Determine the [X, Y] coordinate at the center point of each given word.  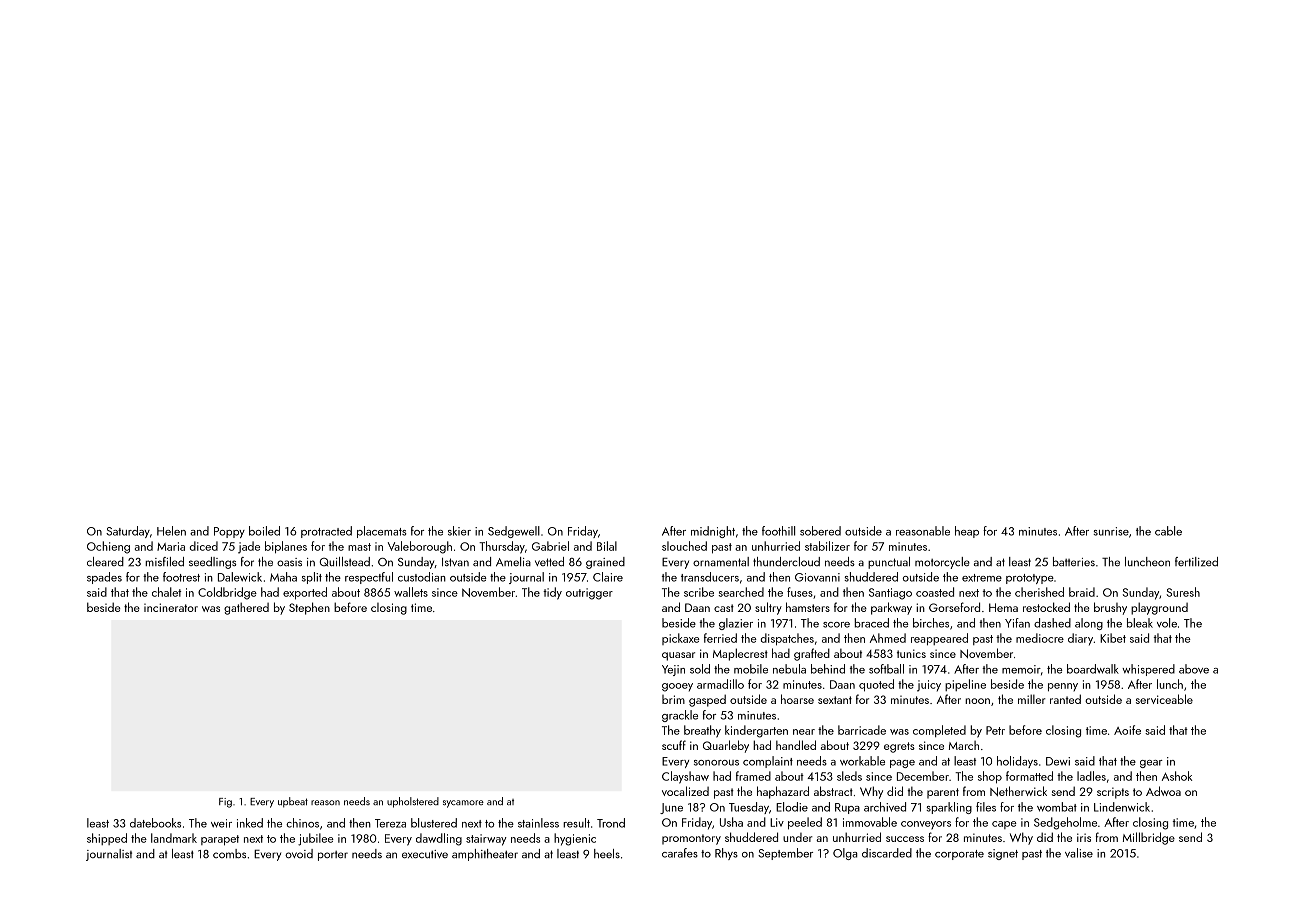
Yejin [673, 670]
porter [333, 856]
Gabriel [550, 546]
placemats [382, 532]
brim [673, 699]
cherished [1039, 592]
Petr [995, 730]
